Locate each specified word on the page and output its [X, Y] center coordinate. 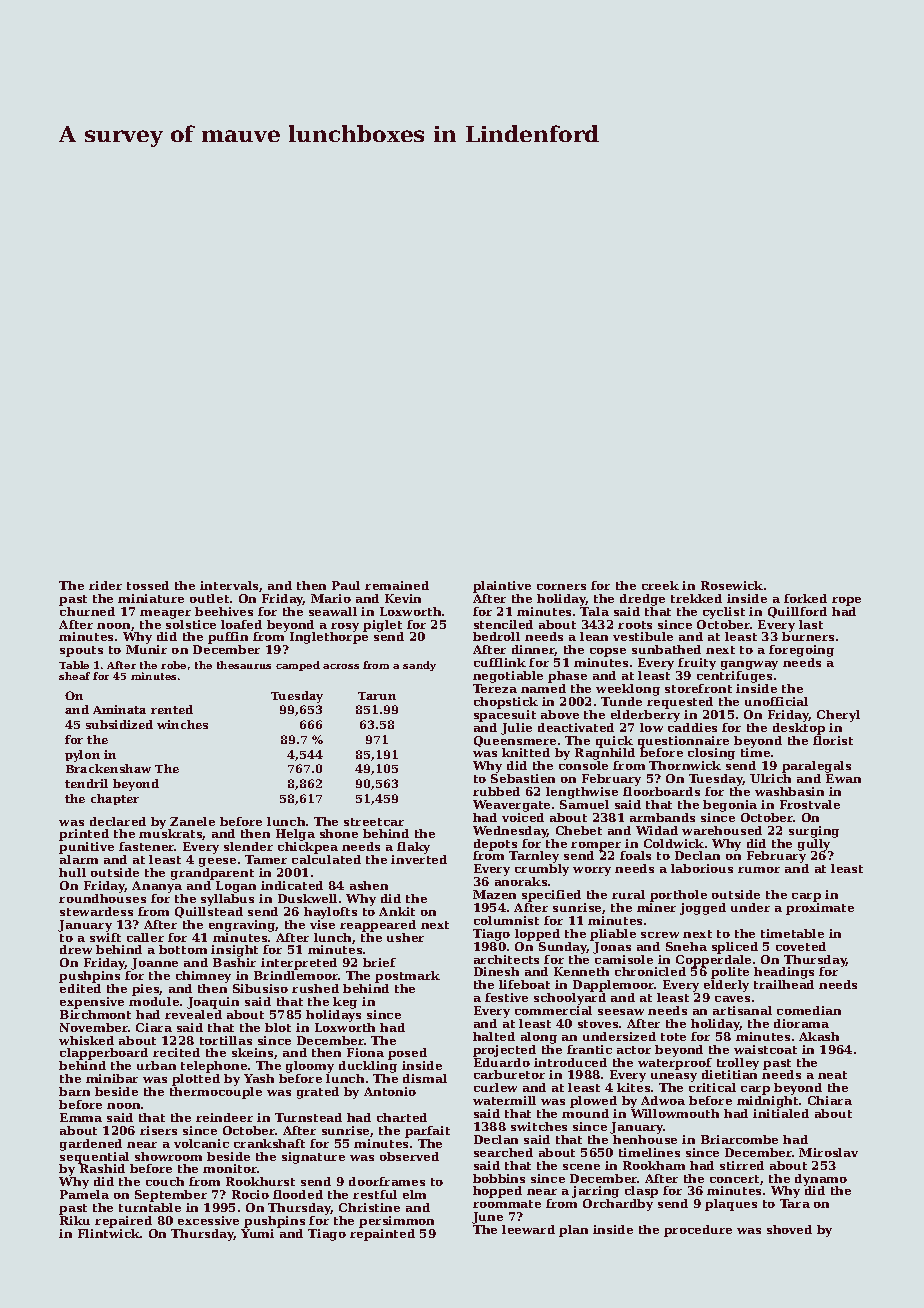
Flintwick [109, 1233]
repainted [382, 1235]
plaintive [502, 587]
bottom [183, 949]
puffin [228, 638]
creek [660, 585]
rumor [759, 870]
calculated [326, 859]
